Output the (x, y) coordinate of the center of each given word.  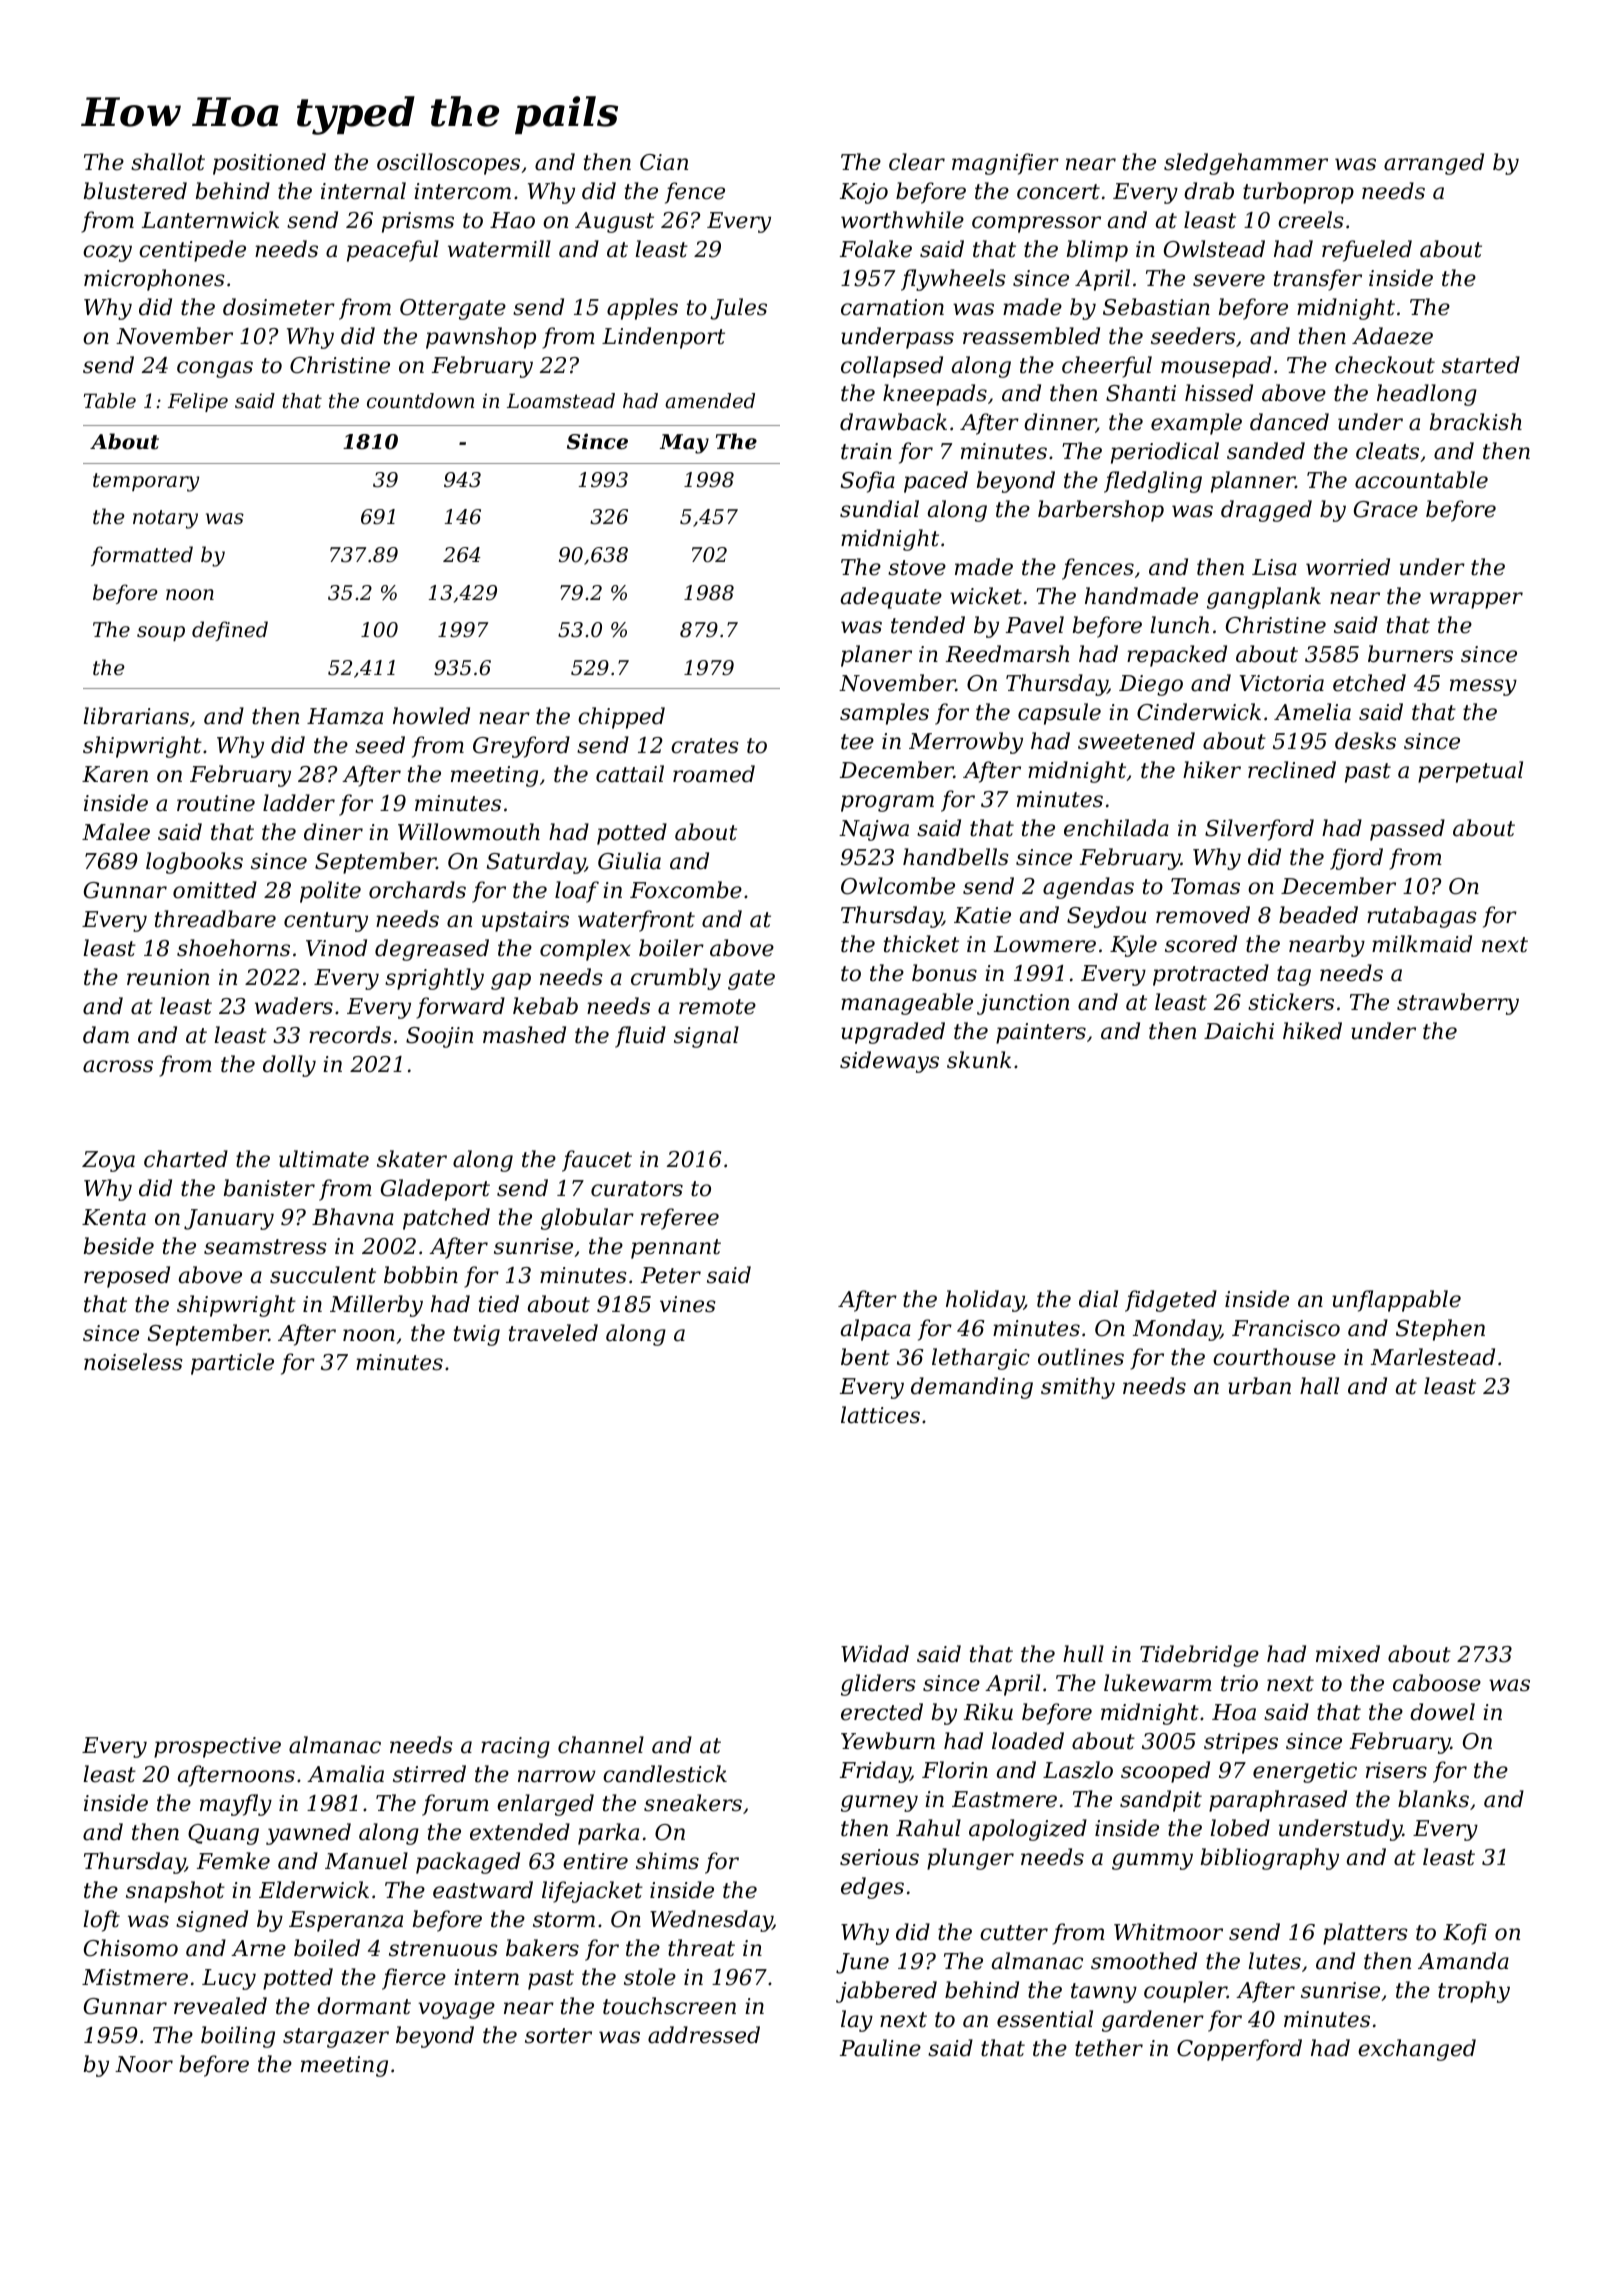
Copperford (1239, 2050)
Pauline (880, 2048)
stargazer (336, 2038)
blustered (135, 191)
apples (642, 309)
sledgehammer (1246, 164)
